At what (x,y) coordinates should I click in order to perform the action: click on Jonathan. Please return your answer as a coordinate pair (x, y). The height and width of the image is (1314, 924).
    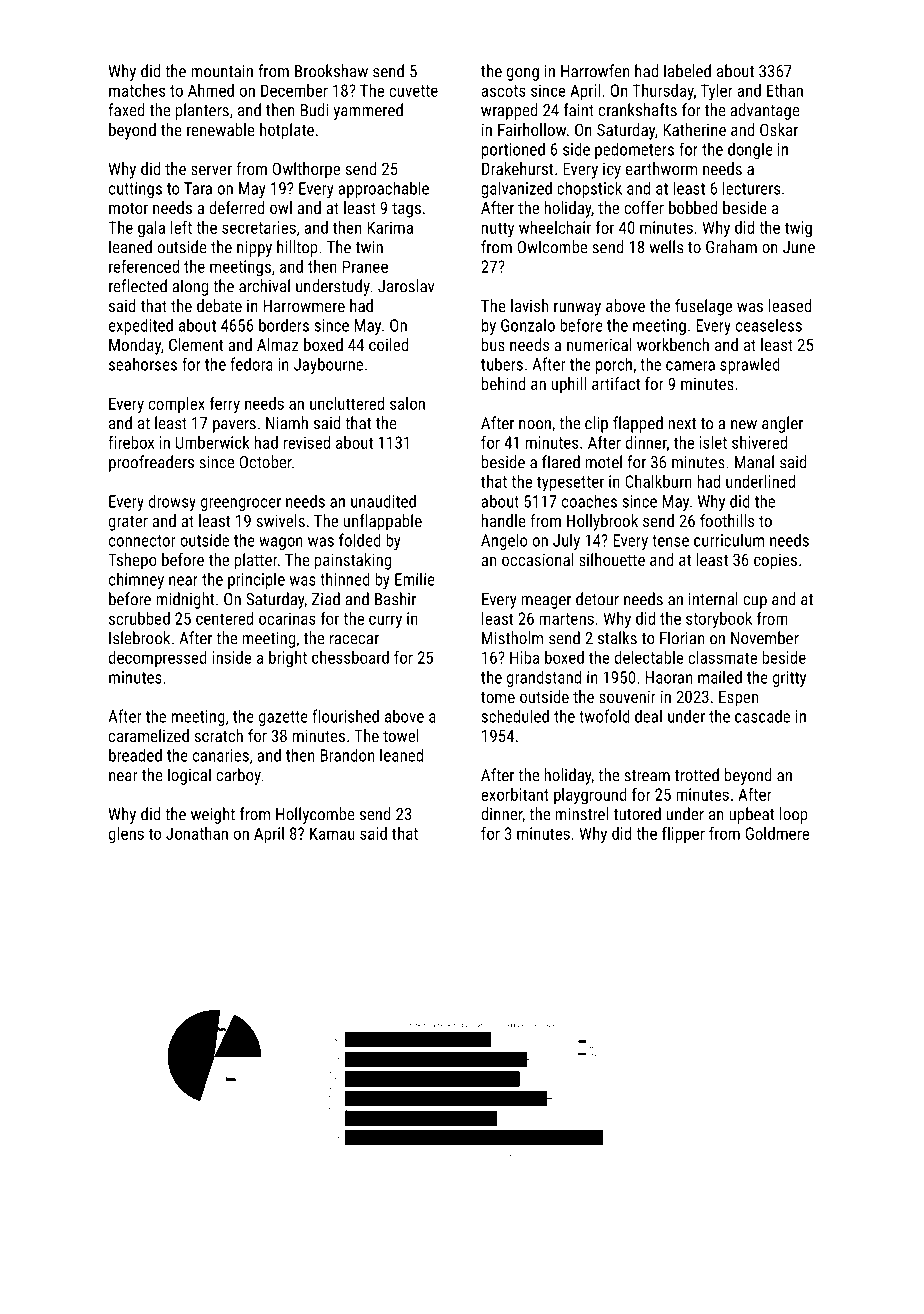
    Looking at the image, I should click on (197, 833).
